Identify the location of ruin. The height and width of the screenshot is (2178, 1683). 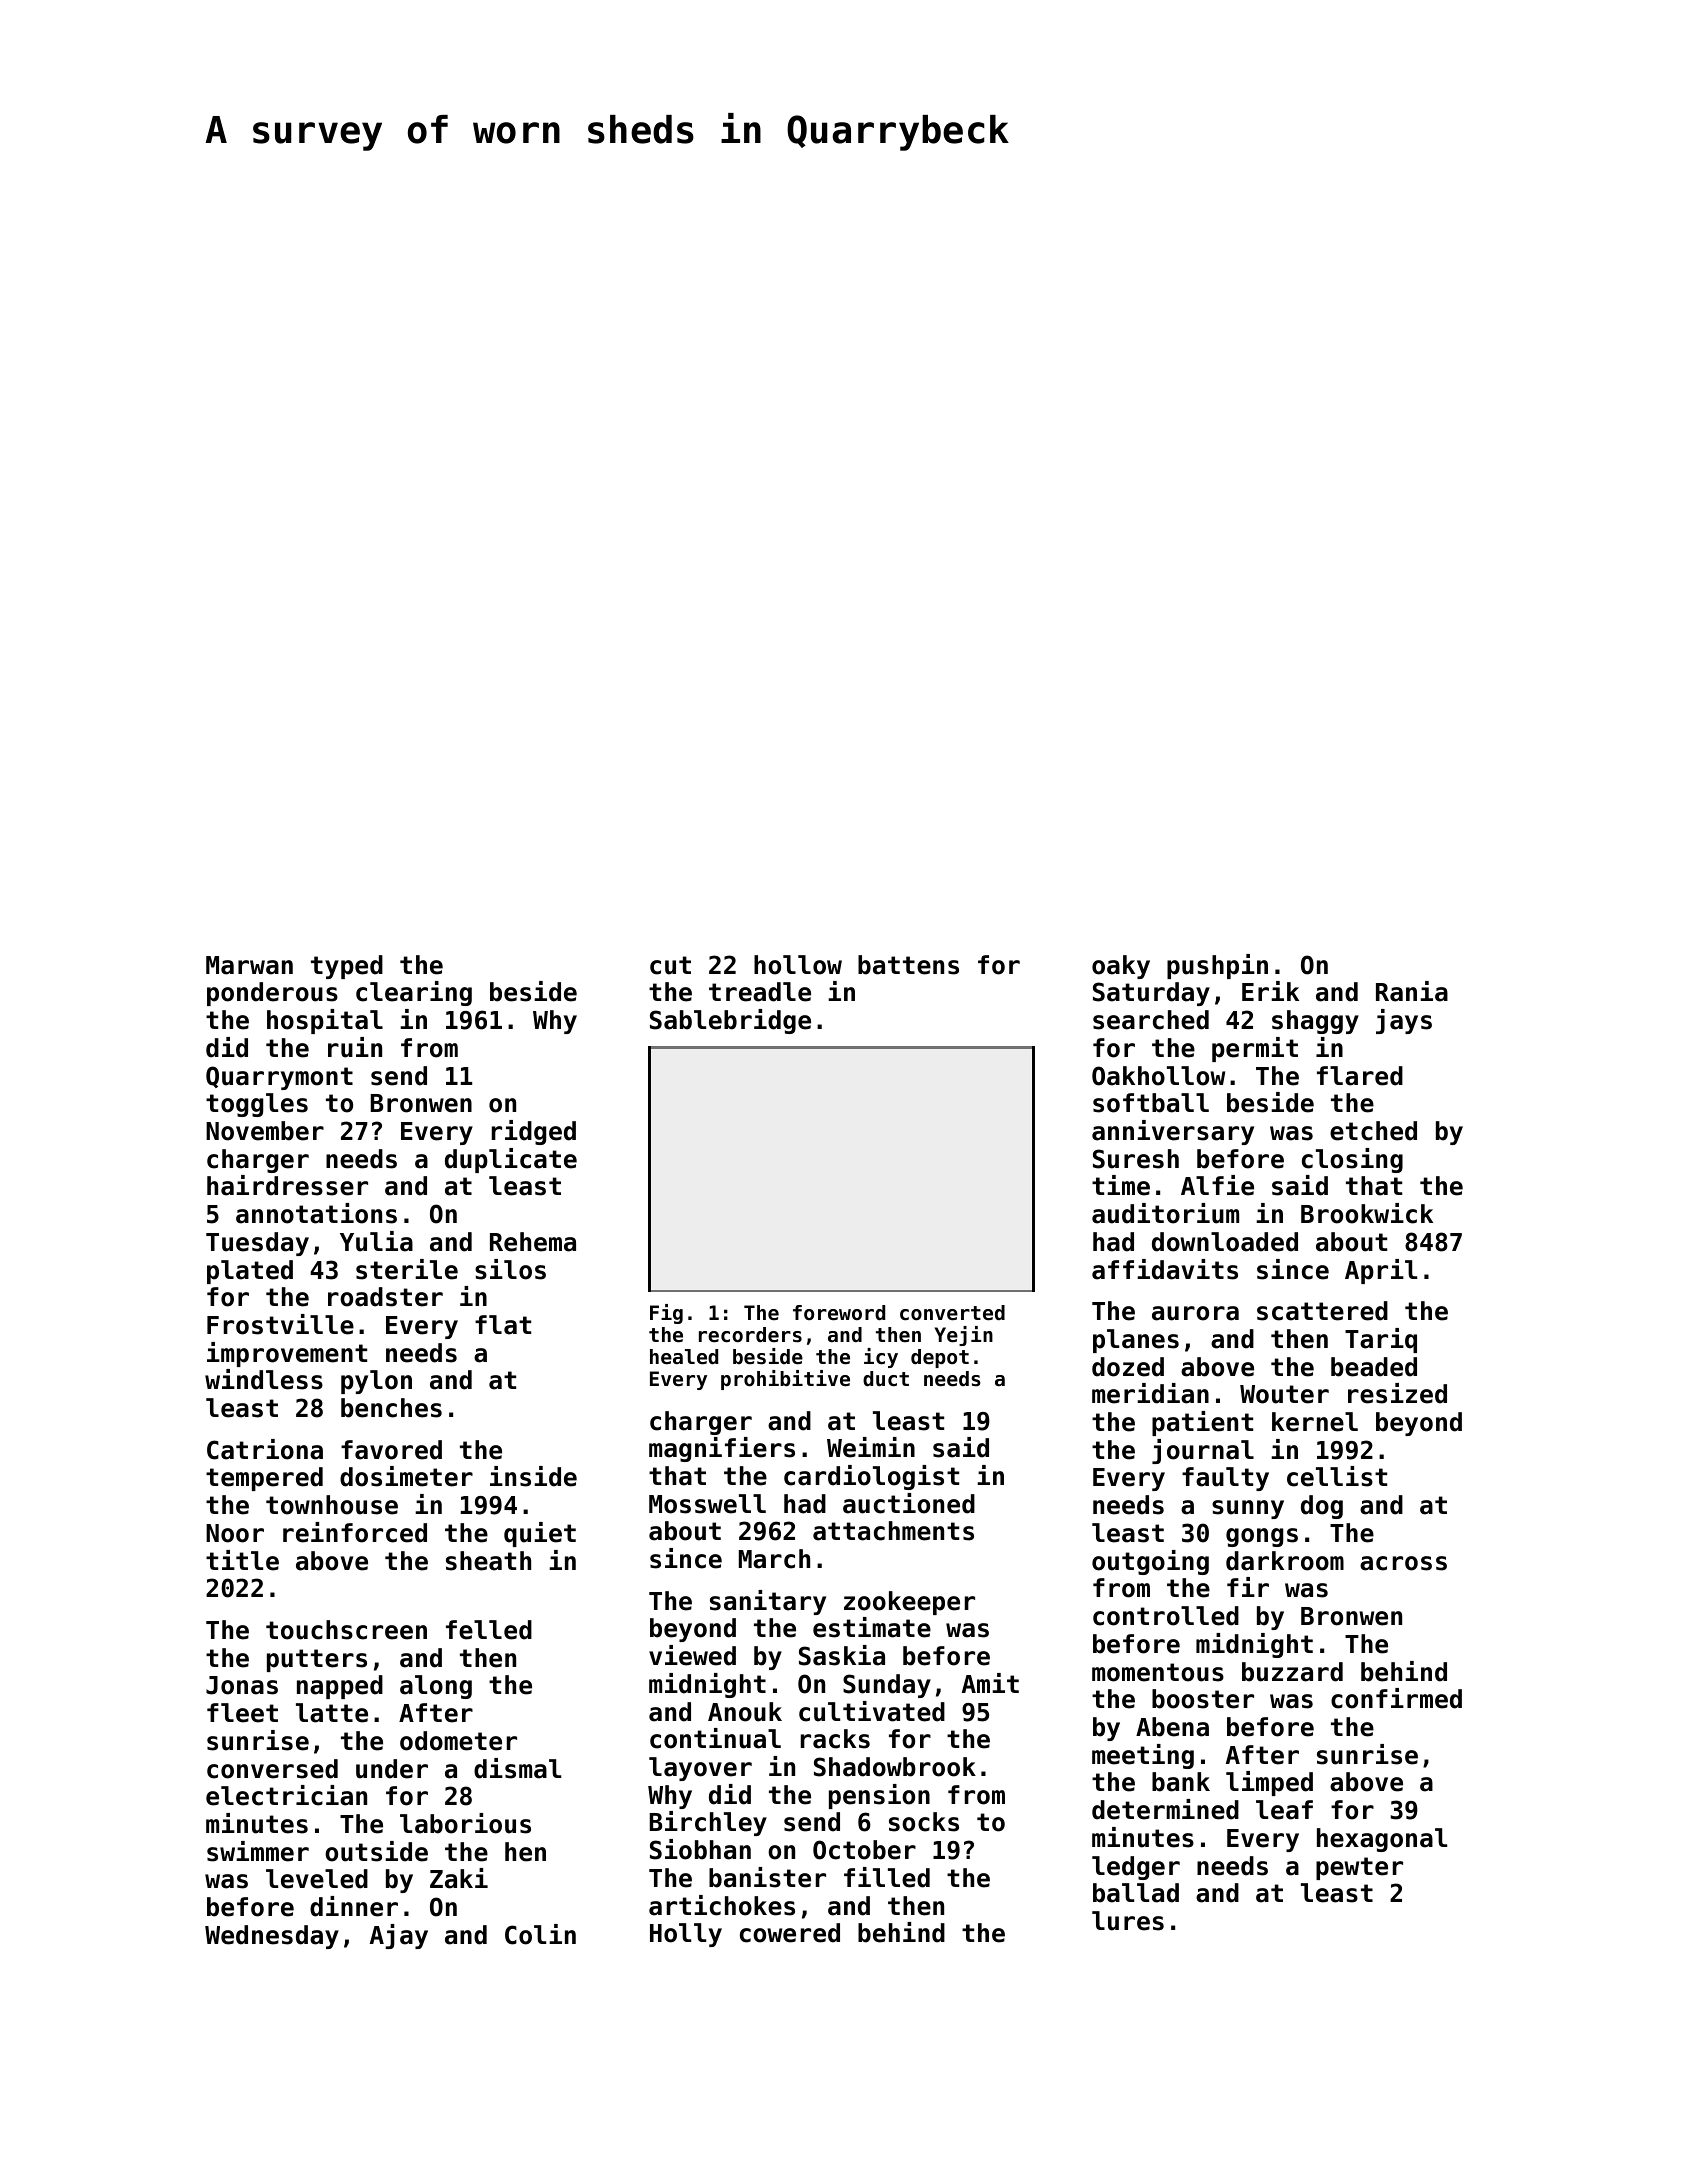
(355, 1047).
